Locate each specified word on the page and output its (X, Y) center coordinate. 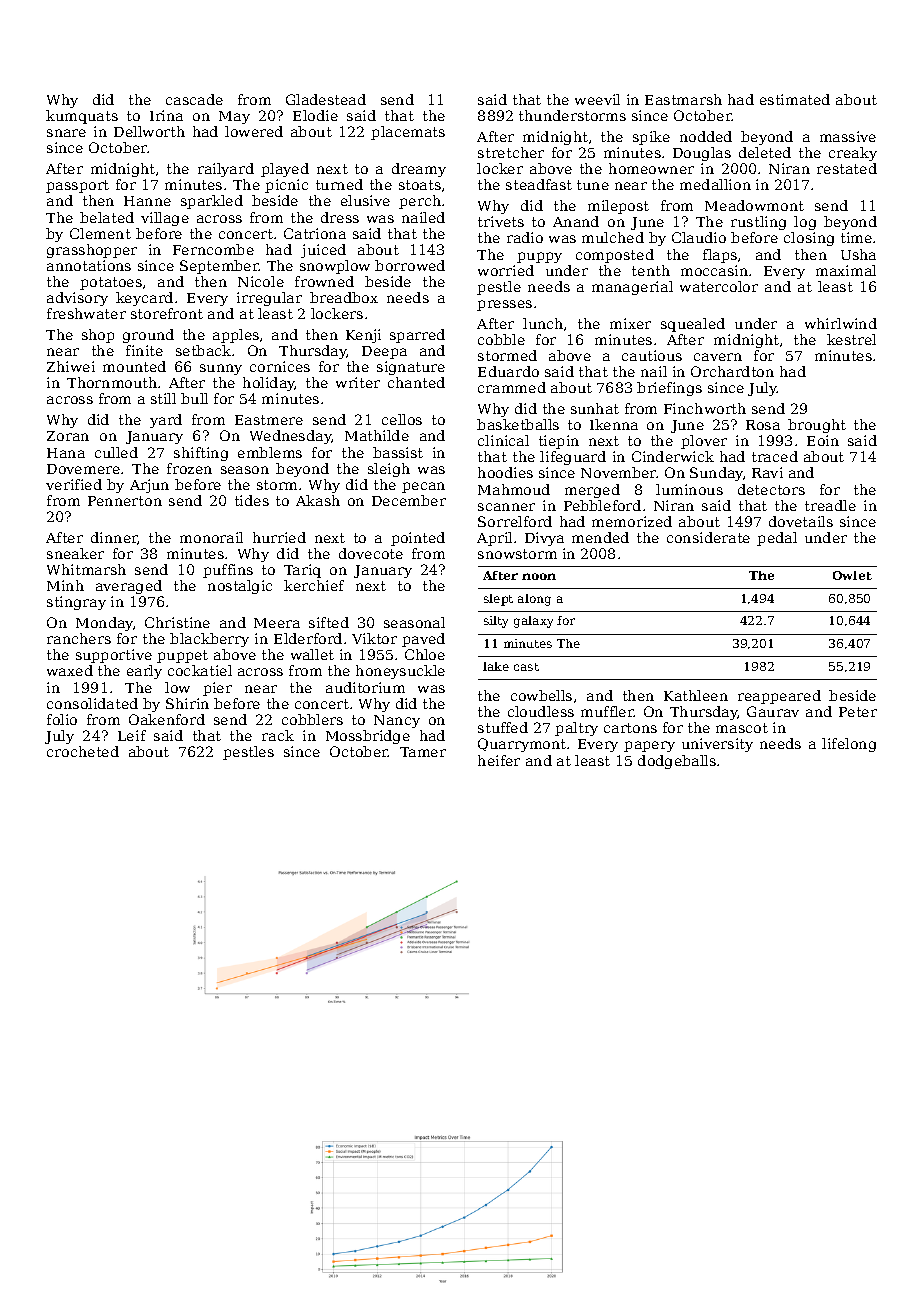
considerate (708, 537)
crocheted (83, 751)
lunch (543, 323)
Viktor (374, 638)
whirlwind (841, 323)
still (163, 398)
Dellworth (149, 131)
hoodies (505, 472)
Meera (277, 623)
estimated (795, 99)
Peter (858, 712)
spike (651, 138)
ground (148, 336)
